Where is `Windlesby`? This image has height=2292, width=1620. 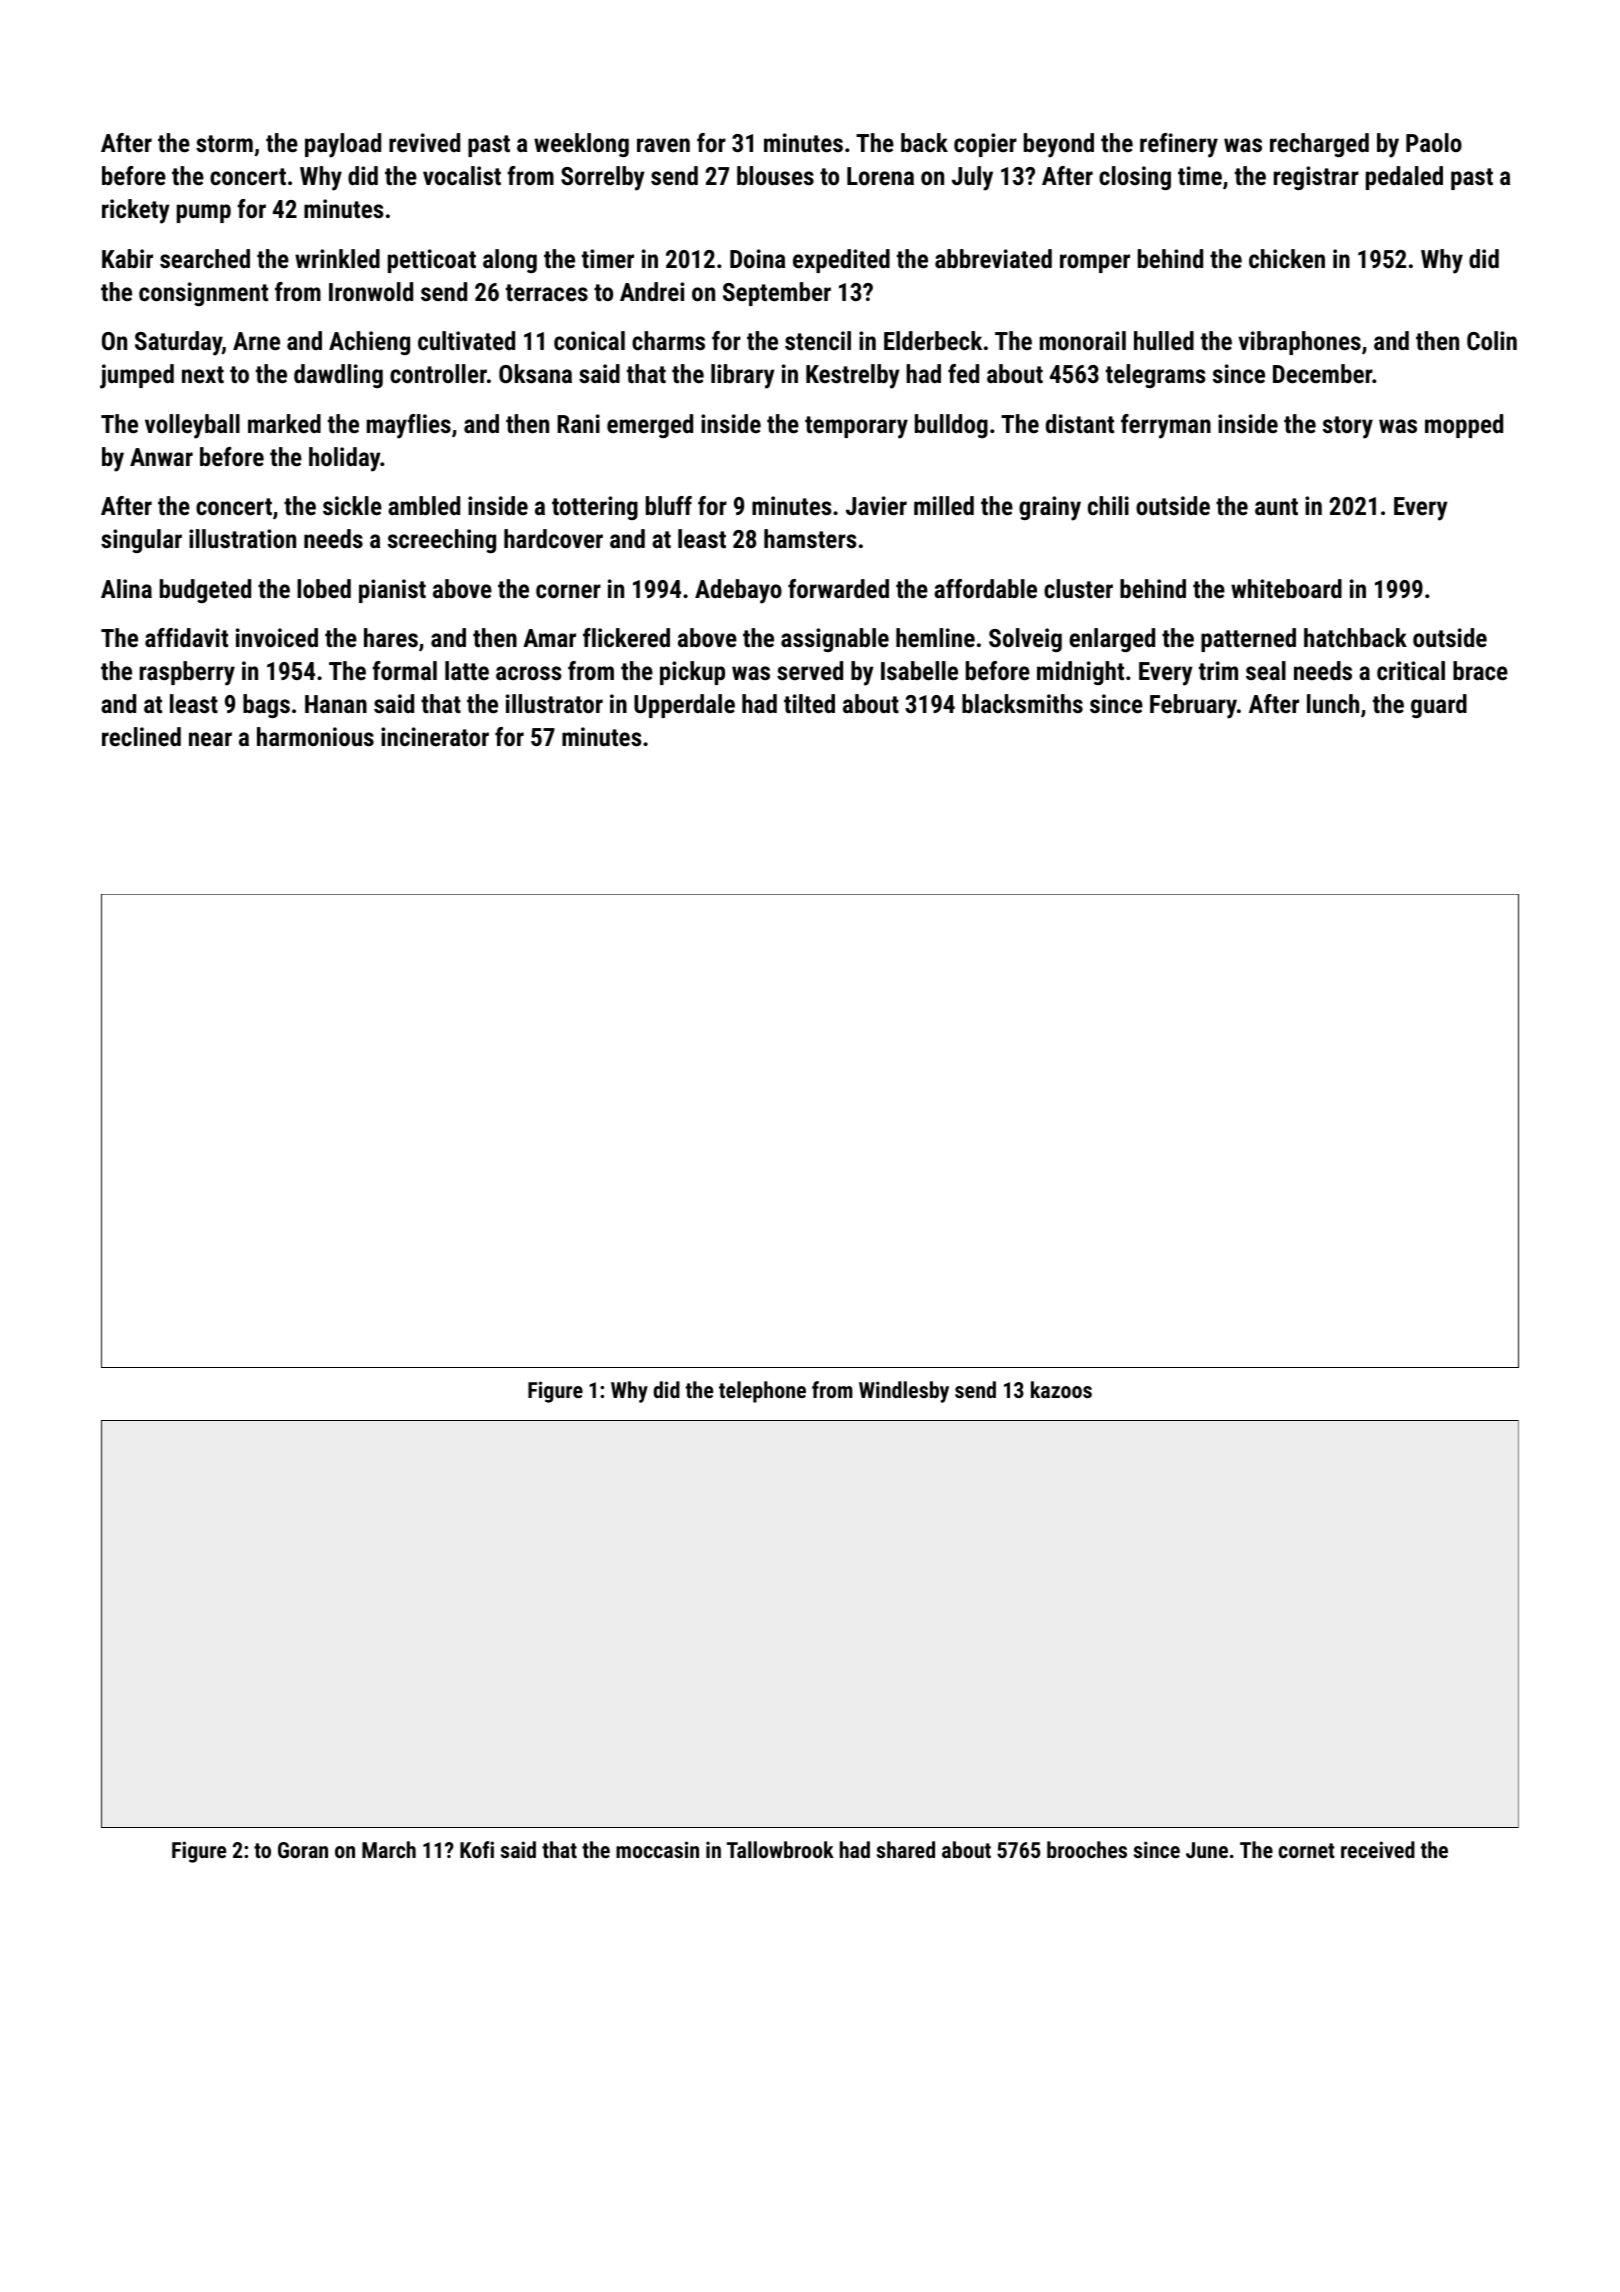
Windlesby is located at coordinates (904, 1392).
